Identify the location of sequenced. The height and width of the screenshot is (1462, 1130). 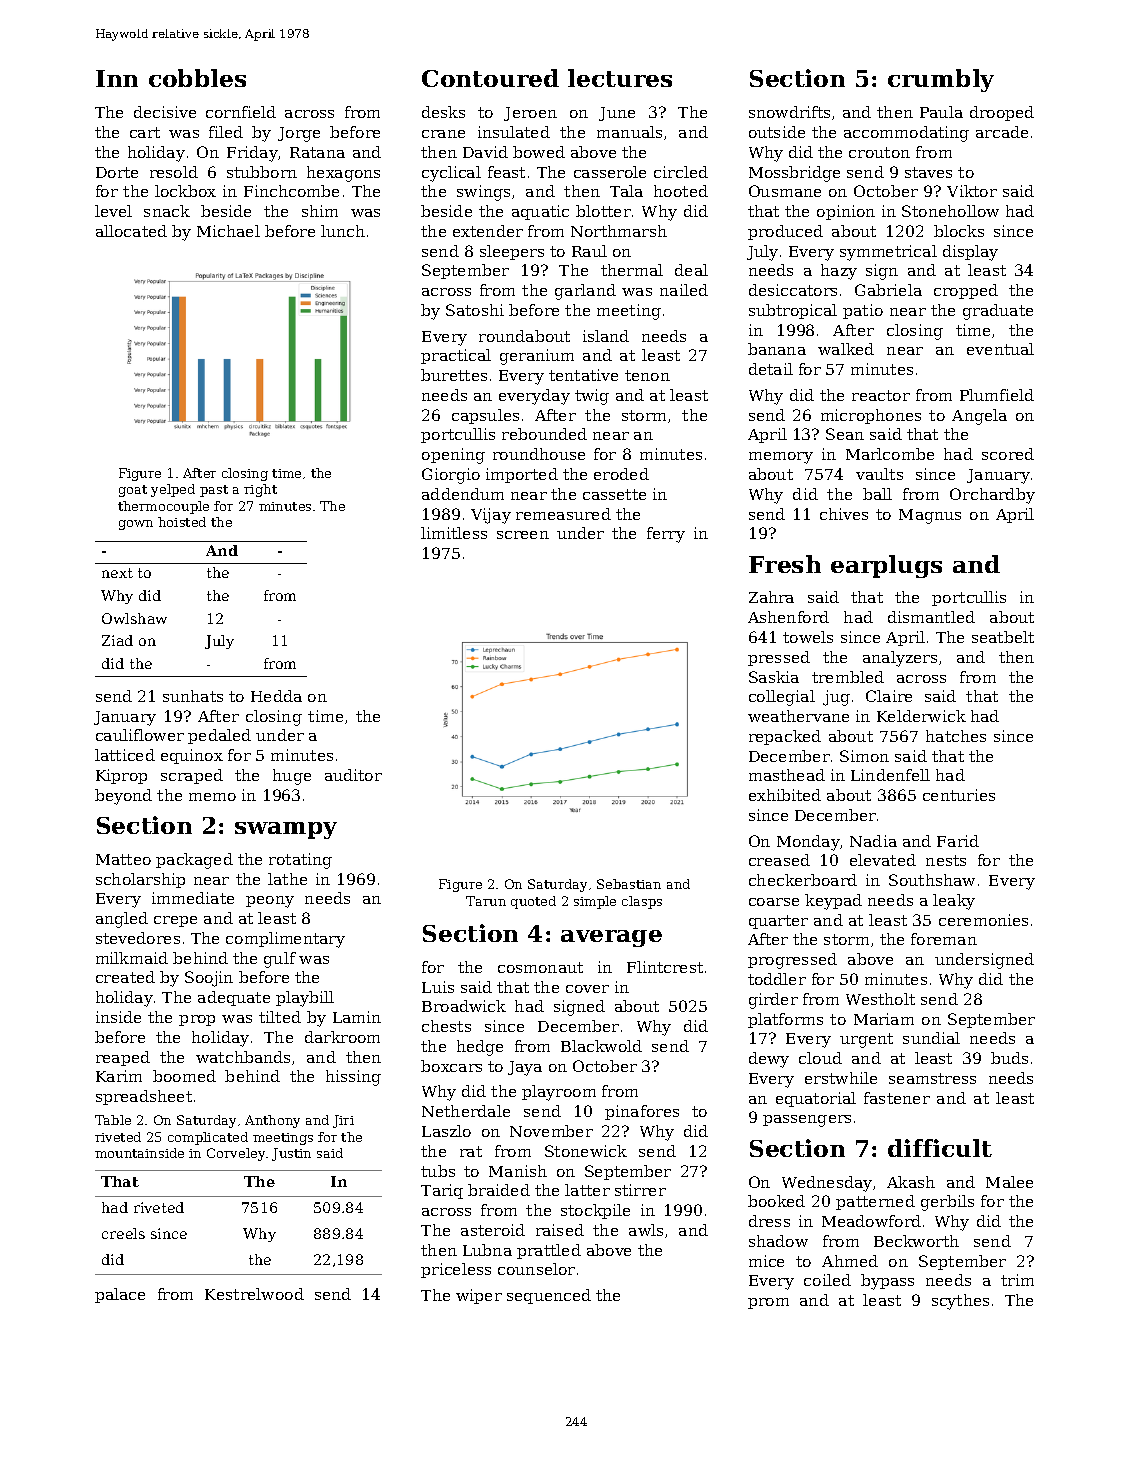
(549, 1296).
